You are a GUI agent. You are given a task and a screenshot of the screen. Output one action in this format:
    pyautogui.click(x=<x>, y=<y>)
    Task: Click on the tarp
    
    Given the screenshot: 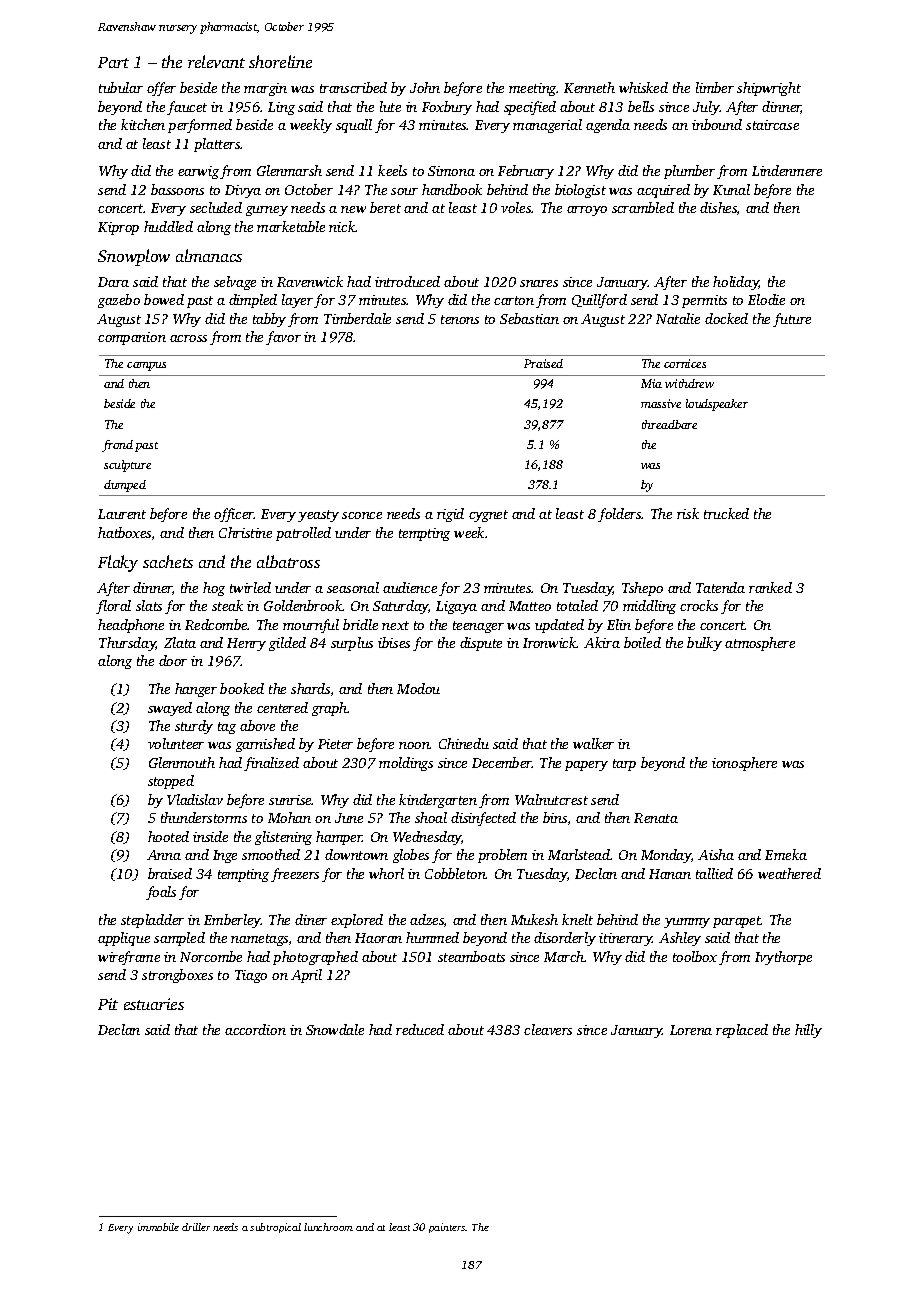 What is the action you would take?
    pyautogui.click(x=624, y=765)
